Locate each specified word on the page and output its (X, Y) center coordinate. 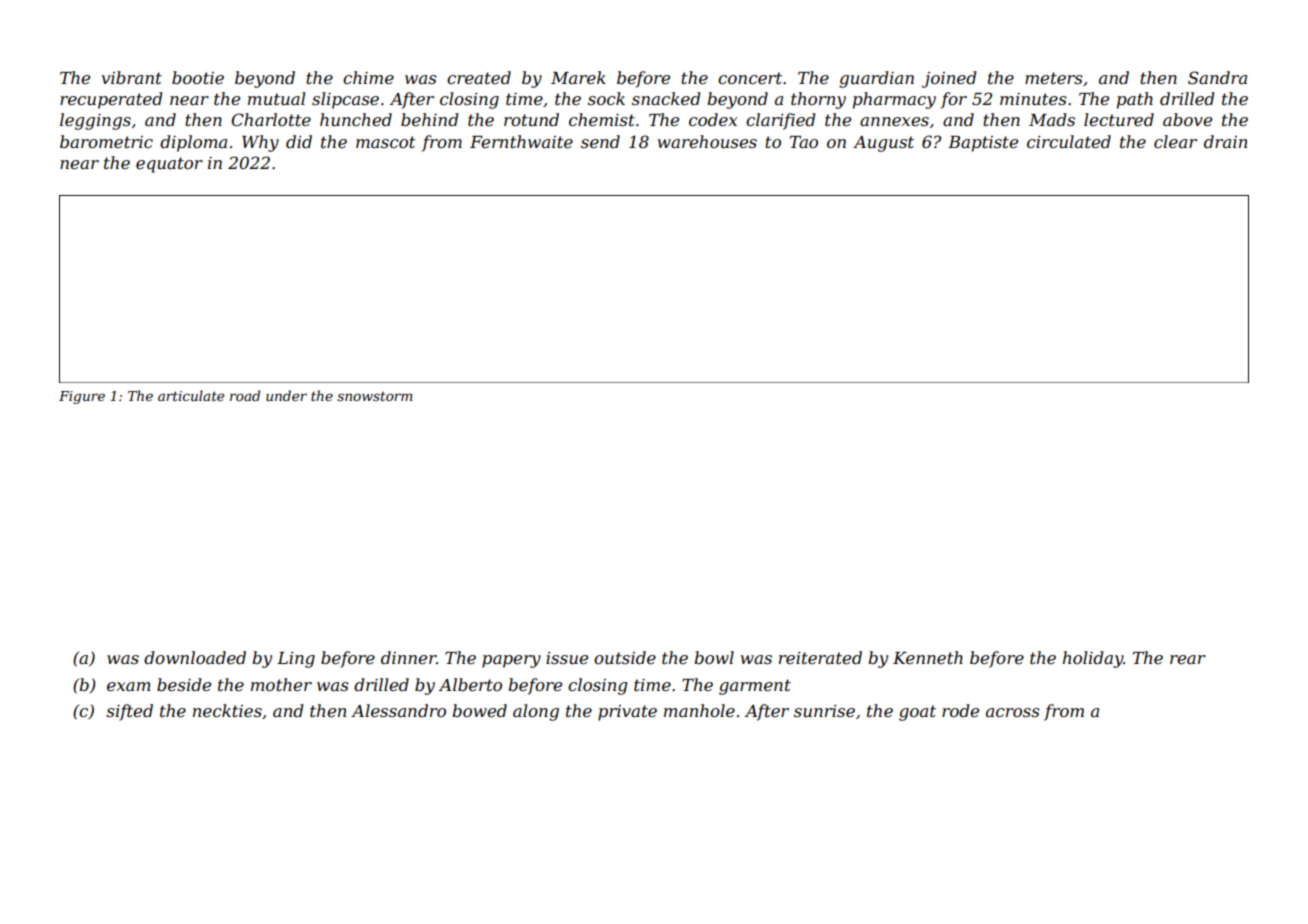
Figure (82, 397)
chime (368, 77)
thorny (818, 100)
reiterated (820, 657)
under (286, 395)
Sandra (1217, 77)
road (245, 395)
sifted (129, 712)
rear (1188, 659)
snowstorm (374, 396)
